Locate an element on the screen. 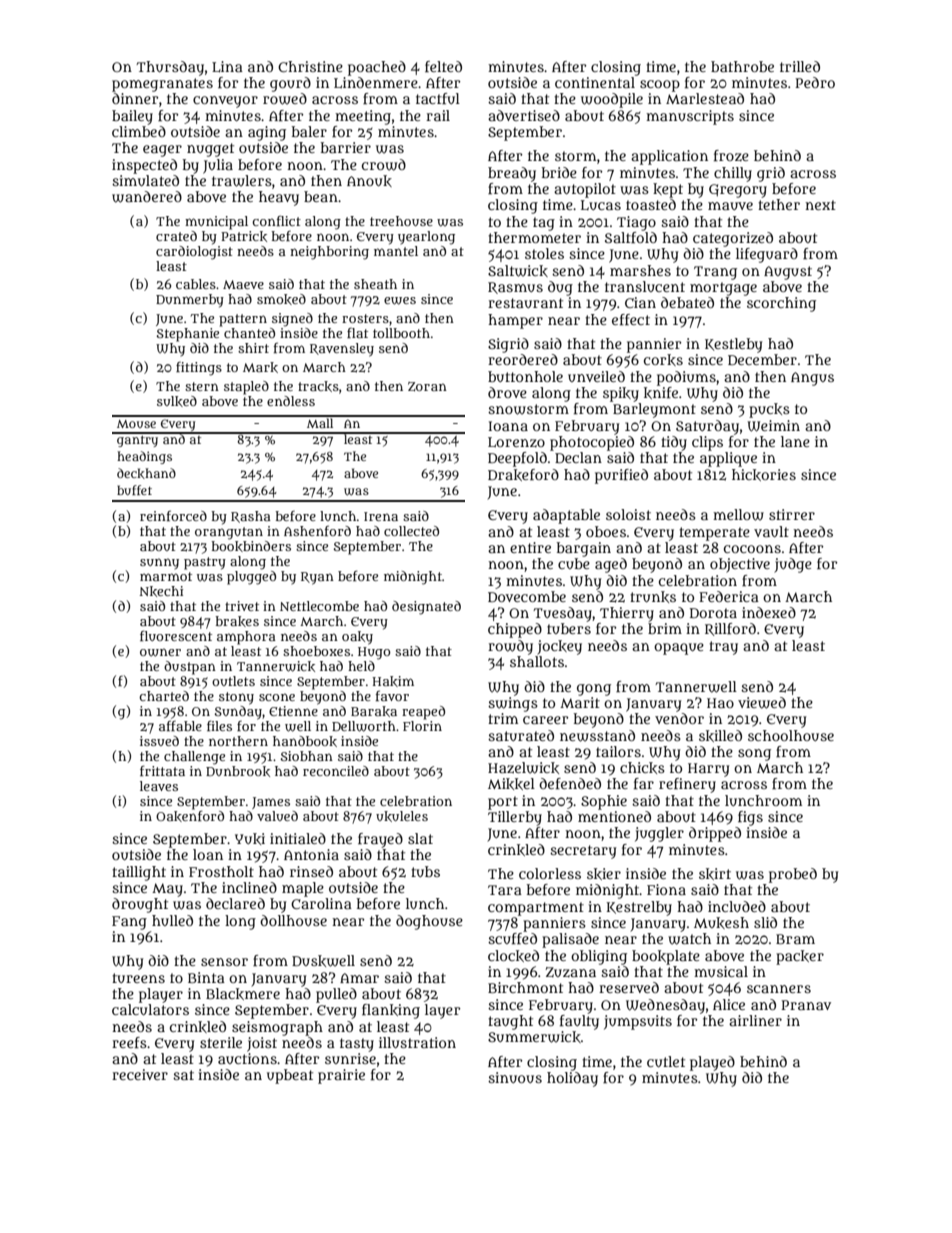 This screenshot has height=1233, width=952. chilly is located at coordinates (733, 174).
